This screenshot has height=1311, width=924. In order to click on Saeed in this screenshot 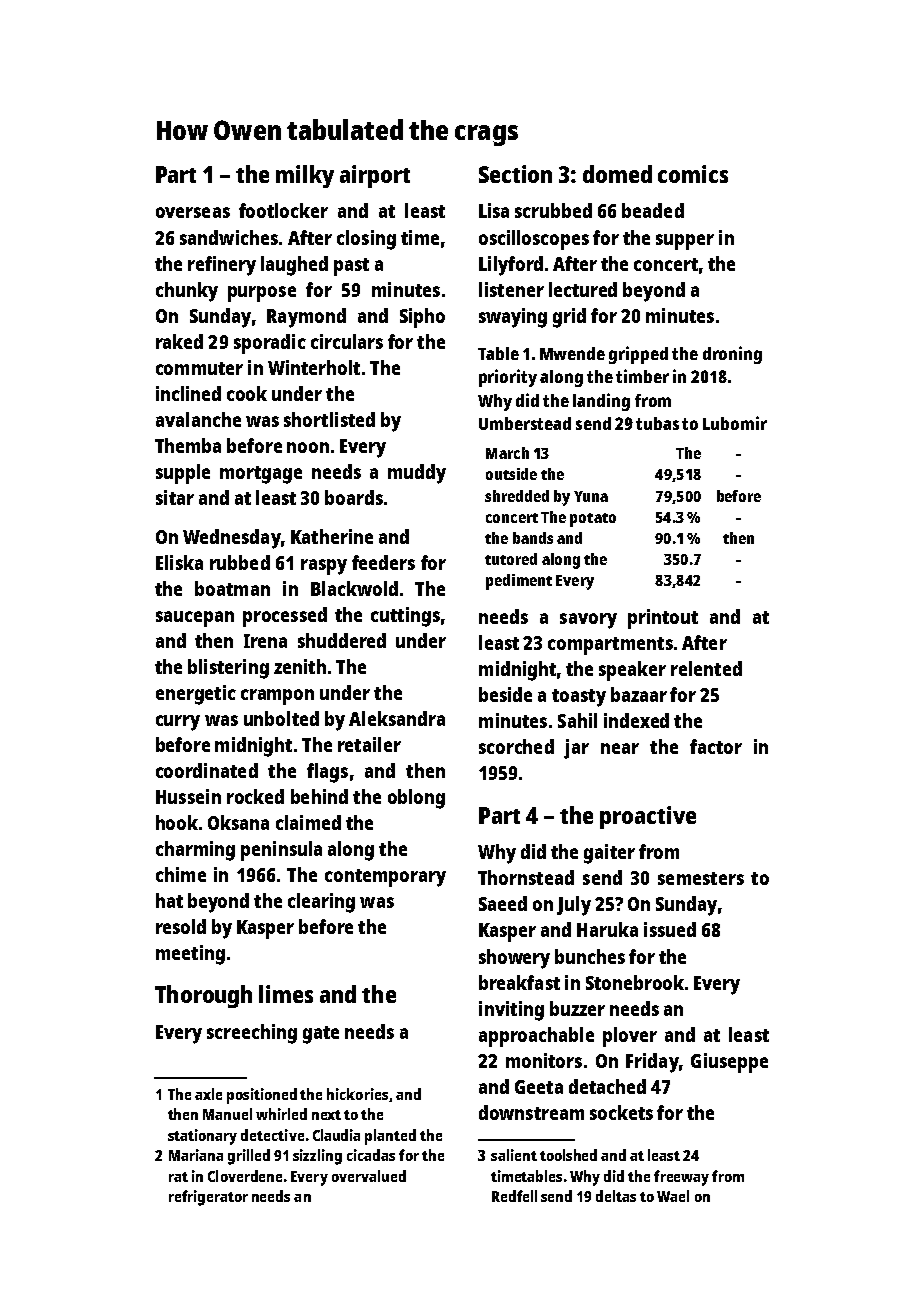, I will do `click(503, 903)`.
